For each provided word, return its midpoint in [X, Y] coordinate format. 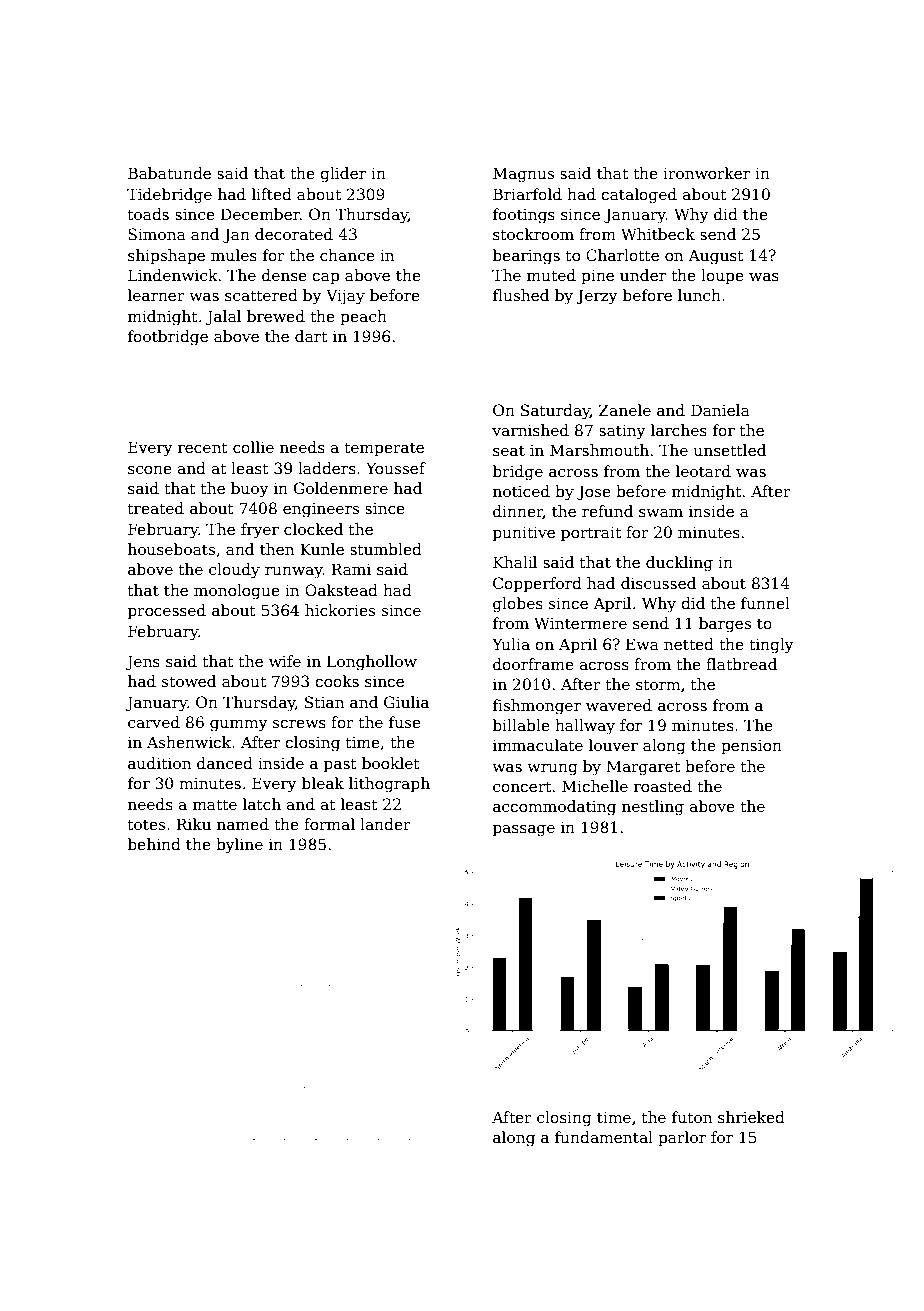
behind [154, 844]
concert [522, 786]
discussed [658, 583]
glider [343, 175]
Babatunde [169, 173]
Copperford [537, 584]
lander [385, 824]
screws [299, 724]
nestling [653, 808]
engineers [321, 510]
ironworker [706, 173]
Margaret [643, 768]
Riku [193, 824]
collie [253, 447]
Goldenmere [341, 488]
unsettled [730, 450]
